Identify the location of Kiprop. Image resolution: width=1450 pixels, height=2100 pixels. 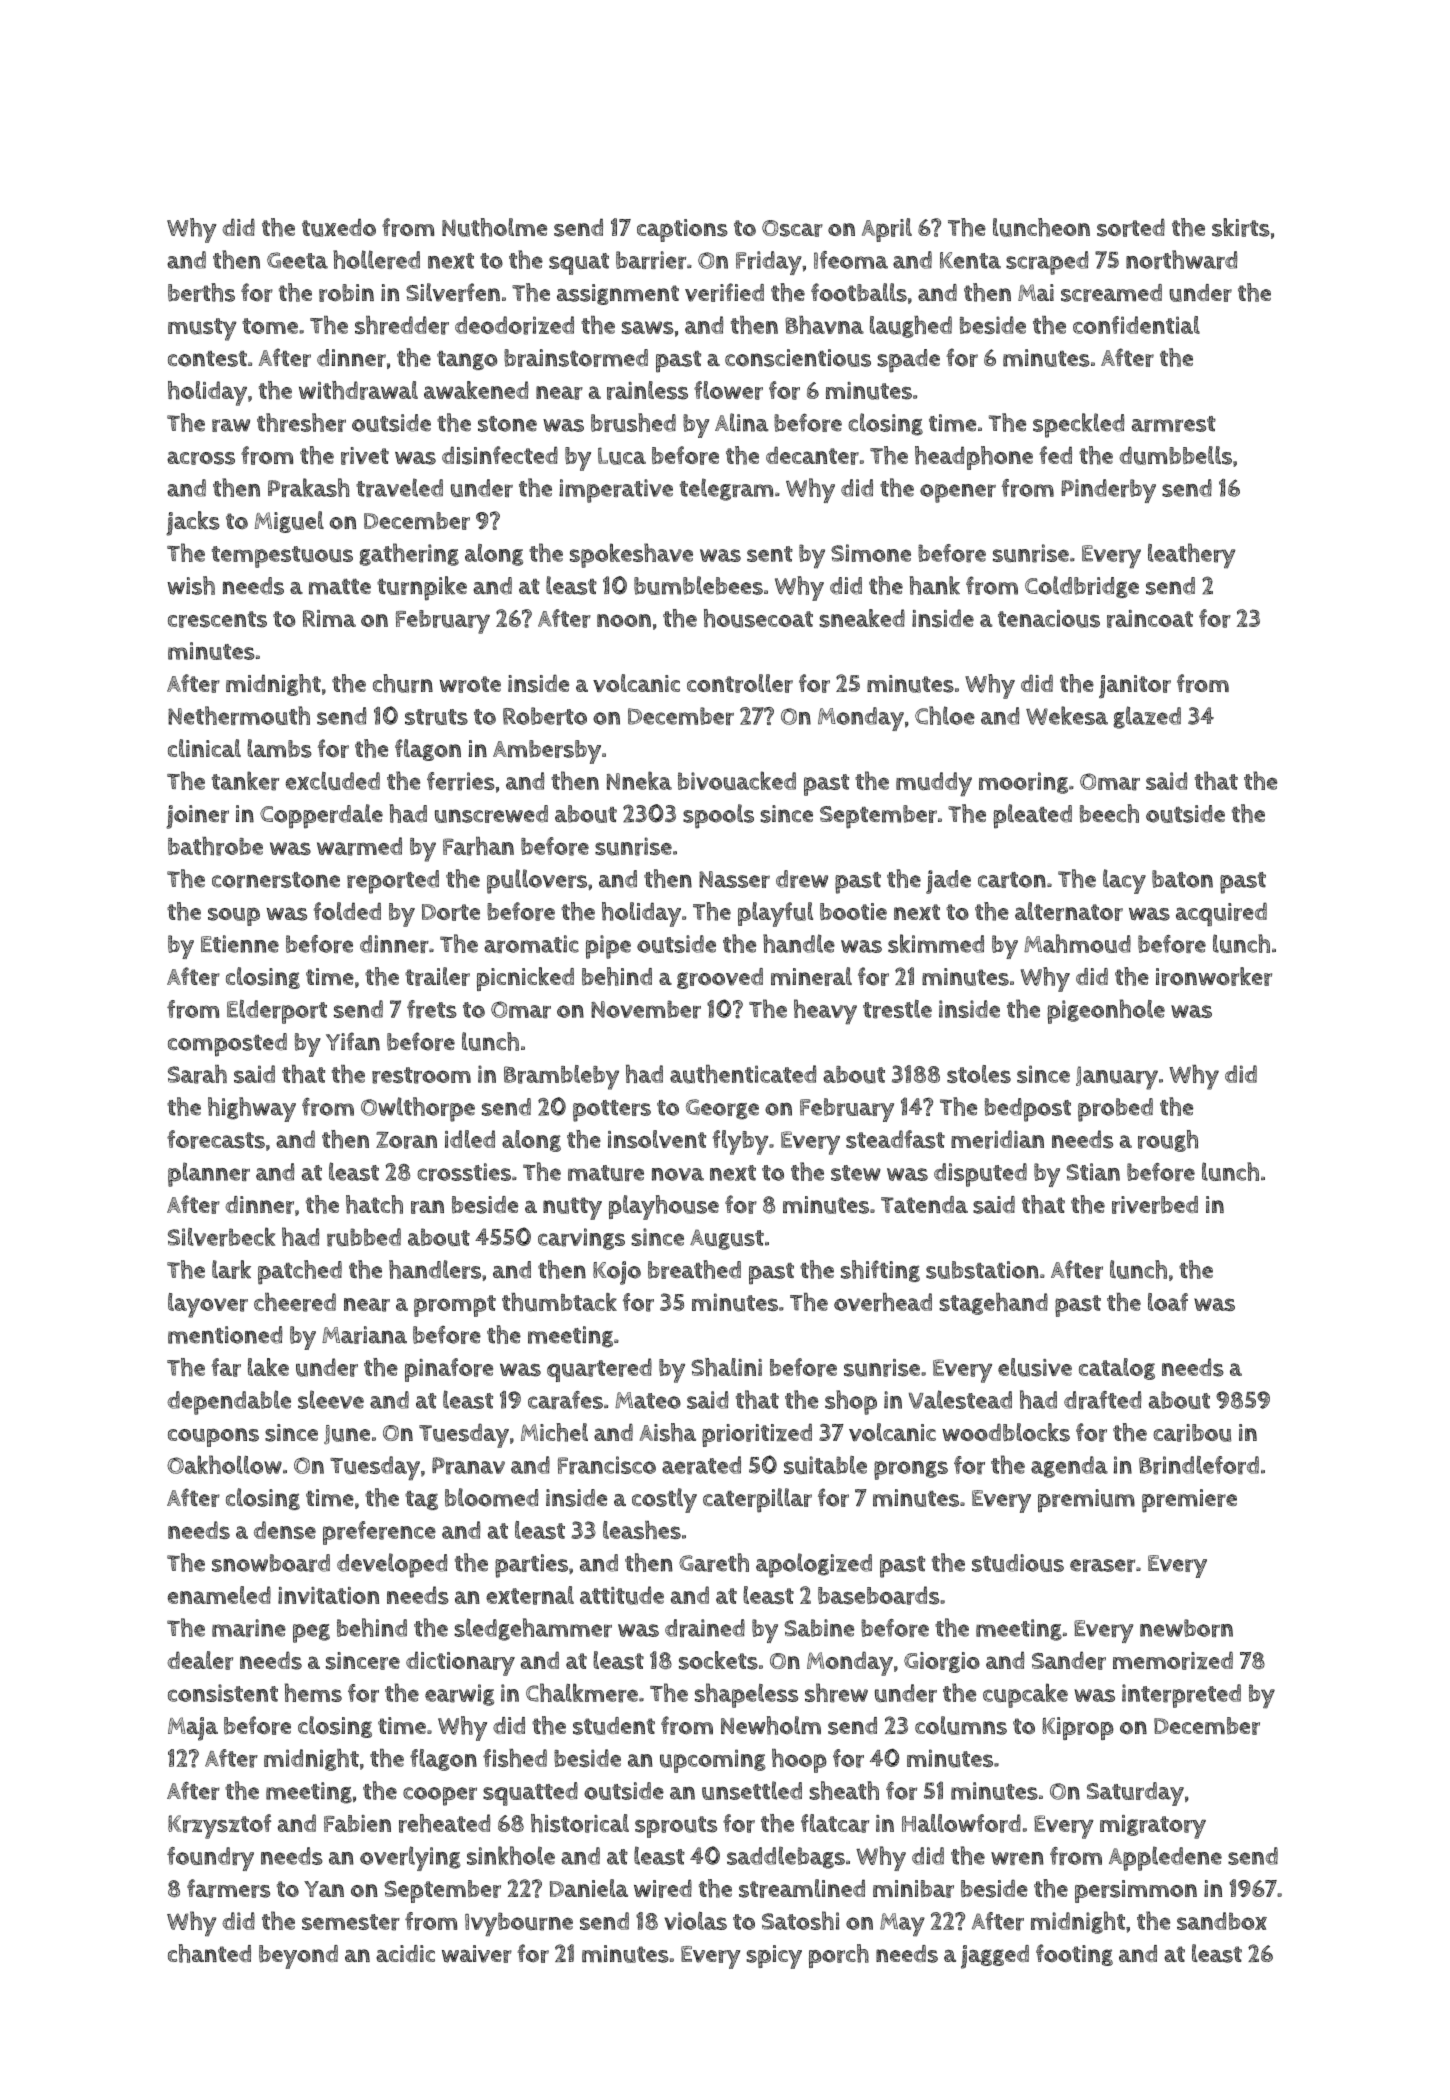
(1078, 1728).
